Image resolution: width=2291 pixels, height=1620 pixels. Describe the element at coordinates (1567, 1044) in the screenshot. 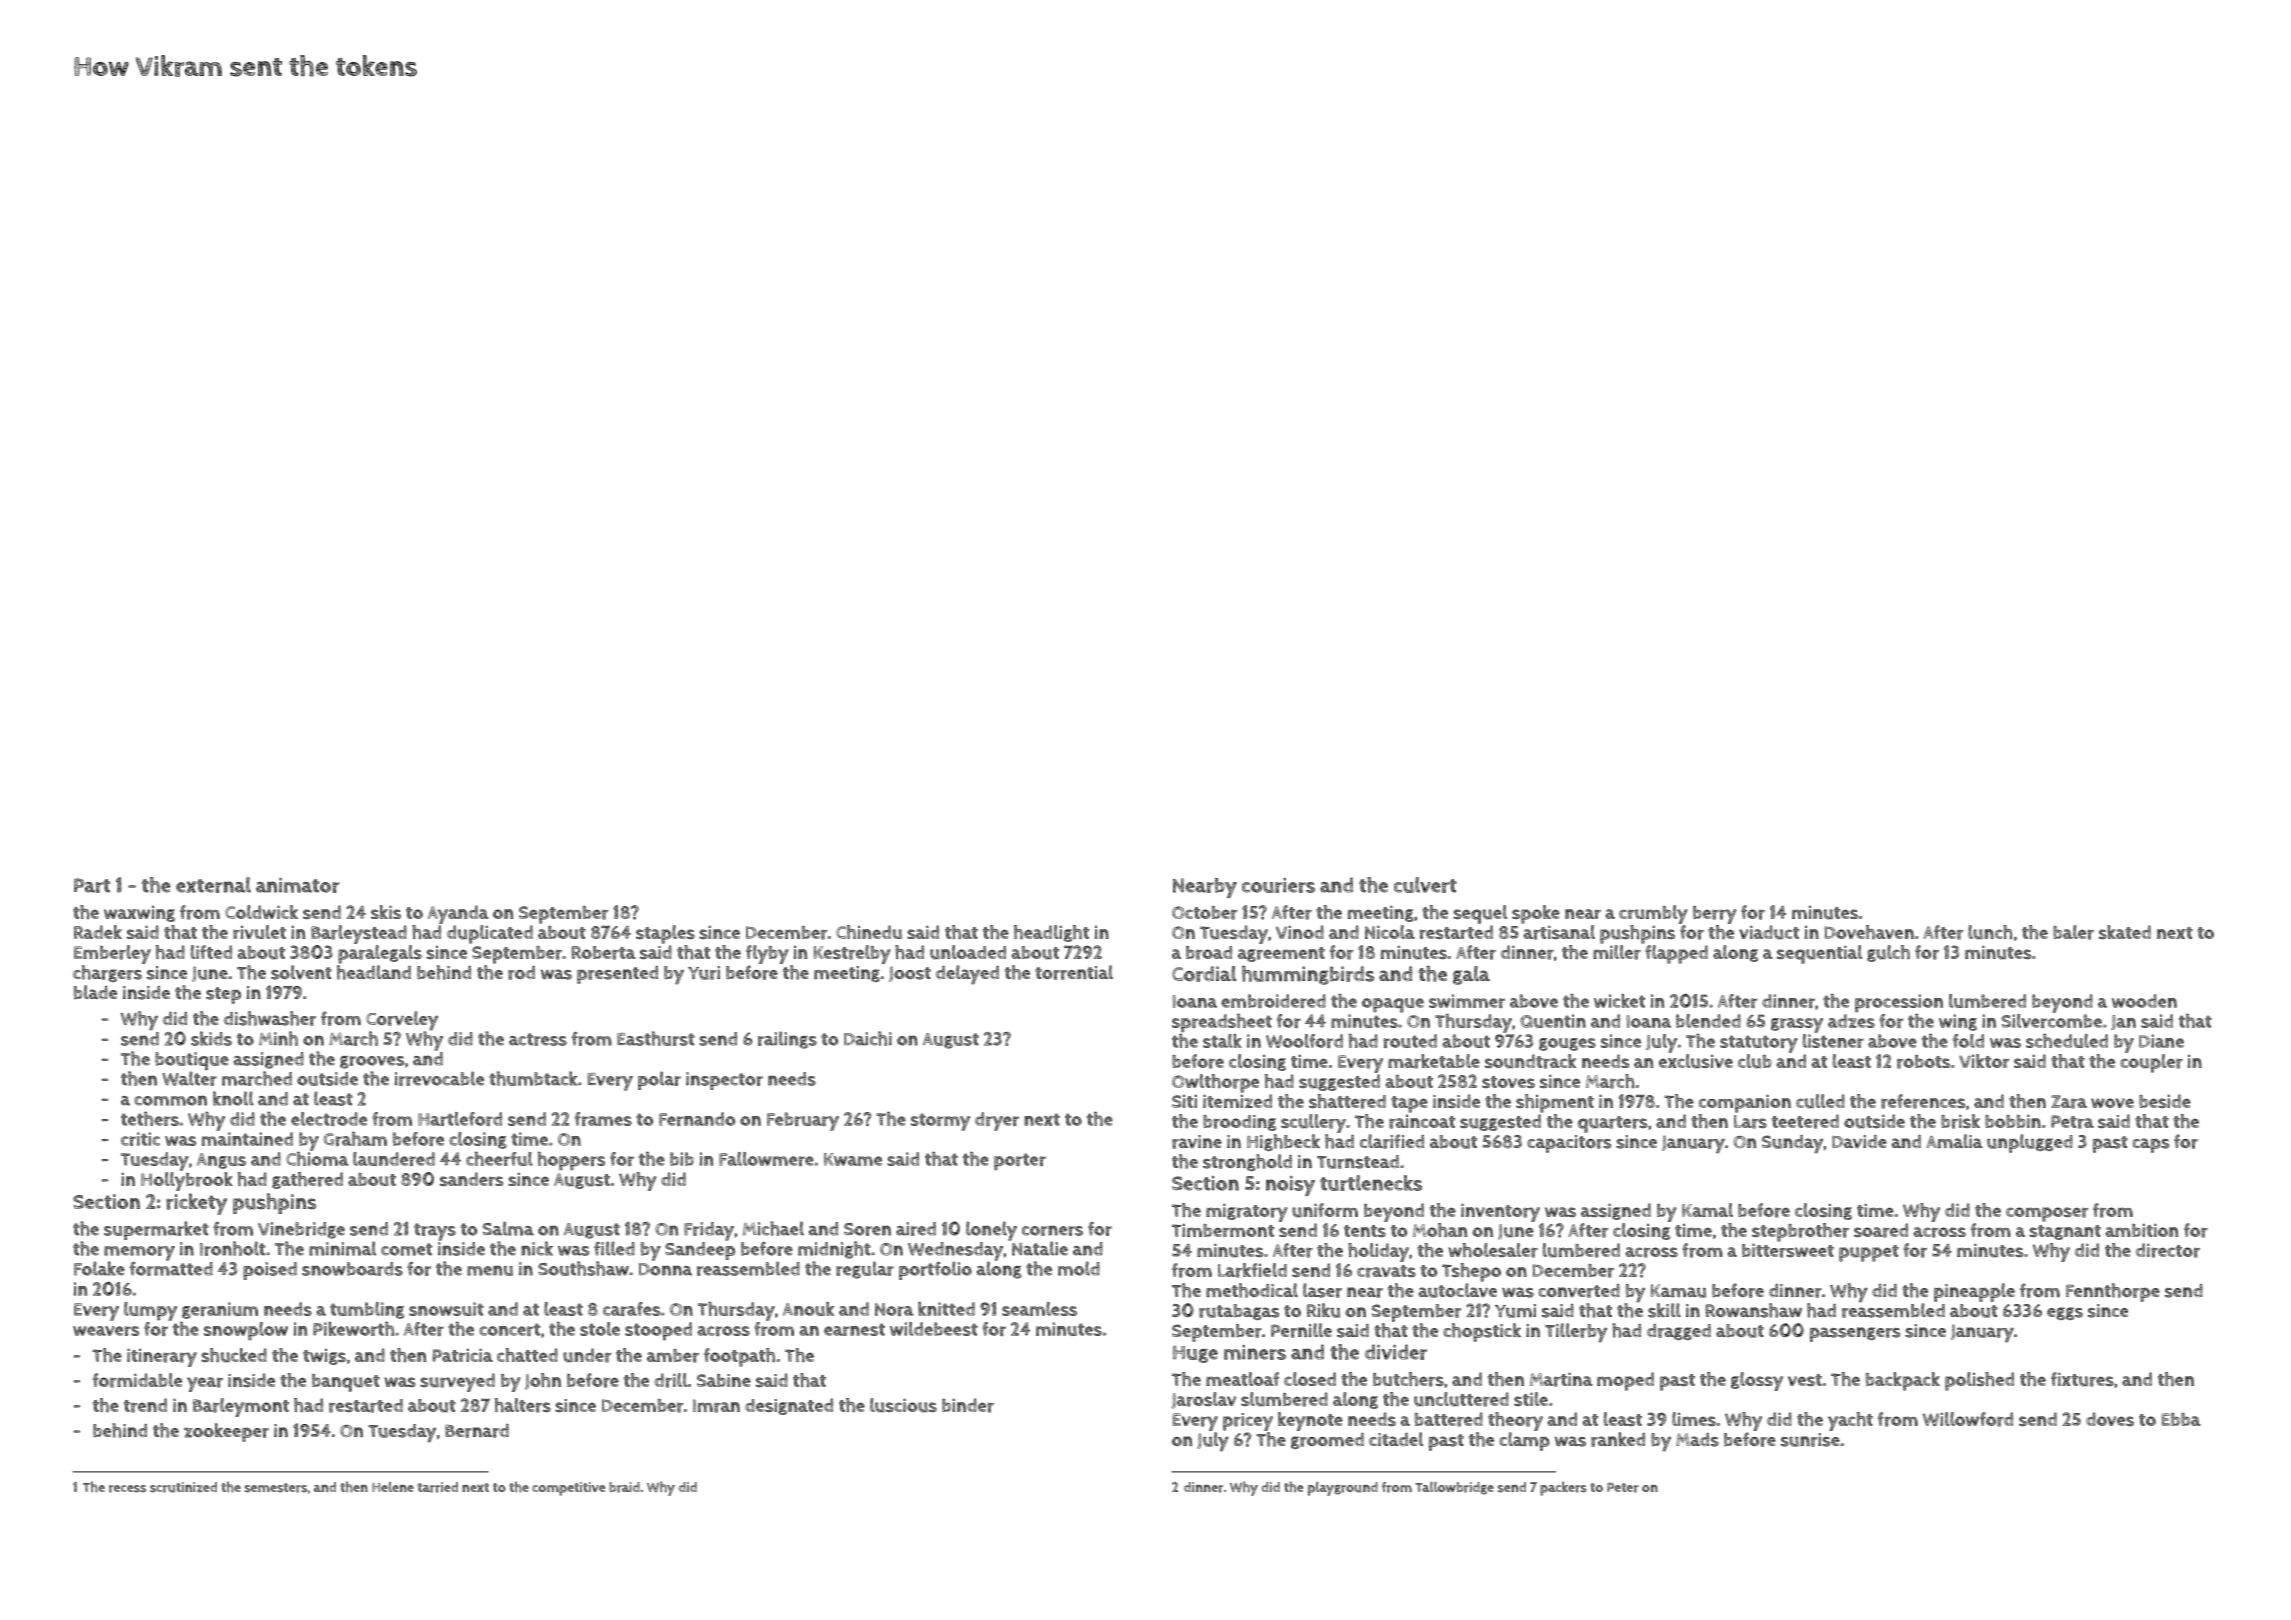

I see `gouges` at that location.
